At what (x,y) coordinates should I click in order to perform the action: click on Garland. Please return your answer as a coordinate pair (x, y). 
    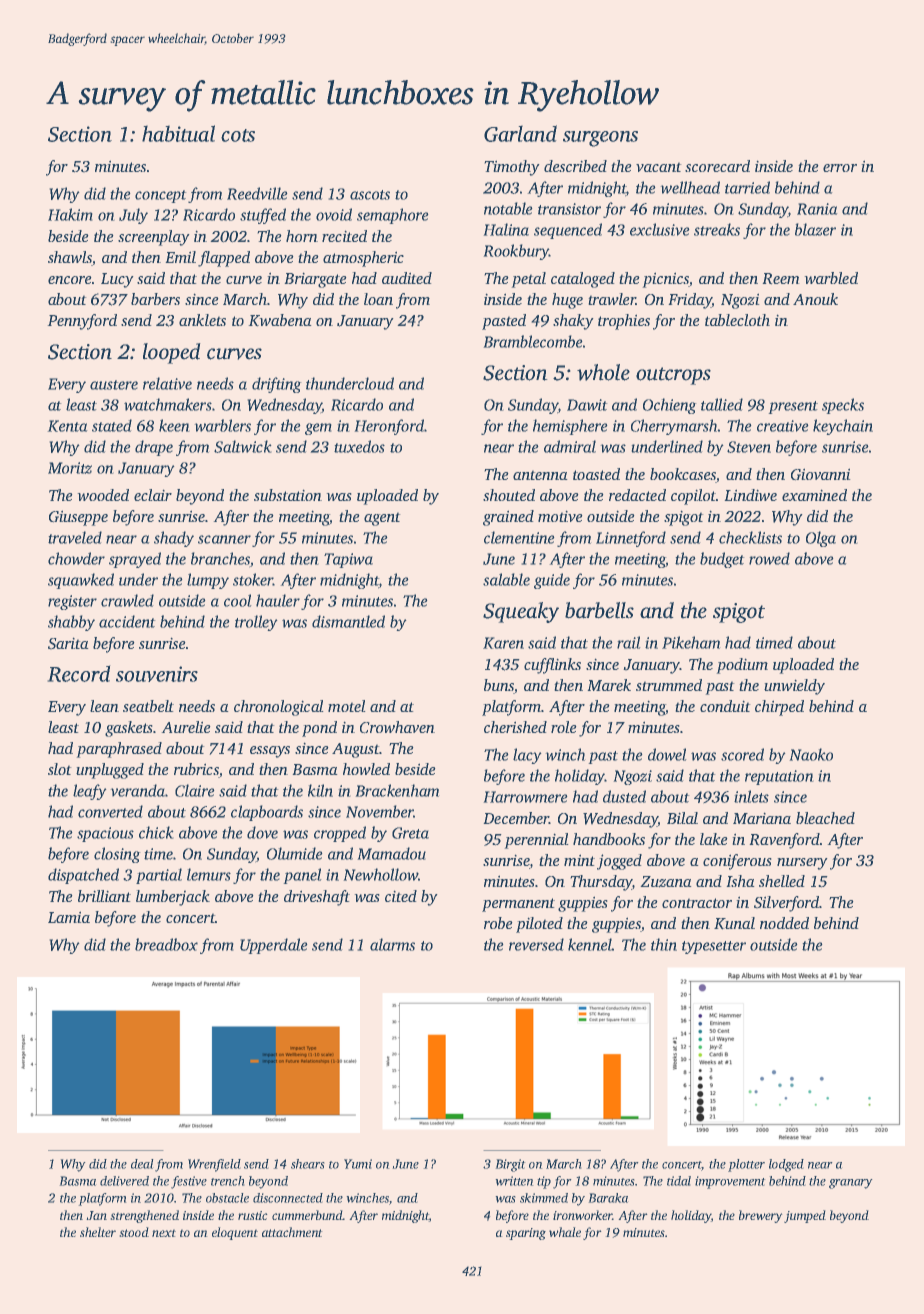
    Looking at the image, I should click on (520, 133).
